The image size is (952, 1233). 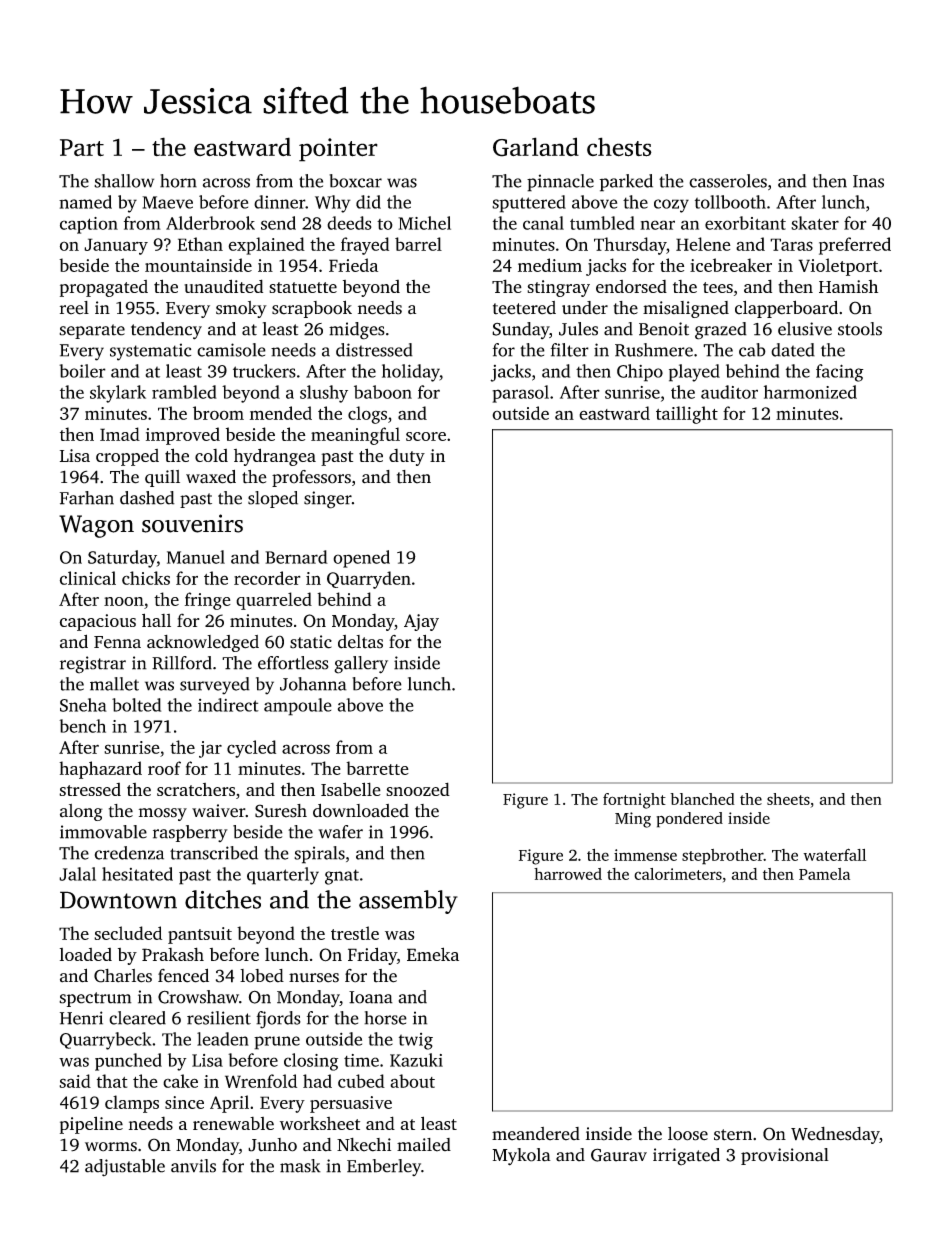 What do you see at coordinates (180, 1081) in the page?
I see `cake` at bounding box center [180, 1081].
